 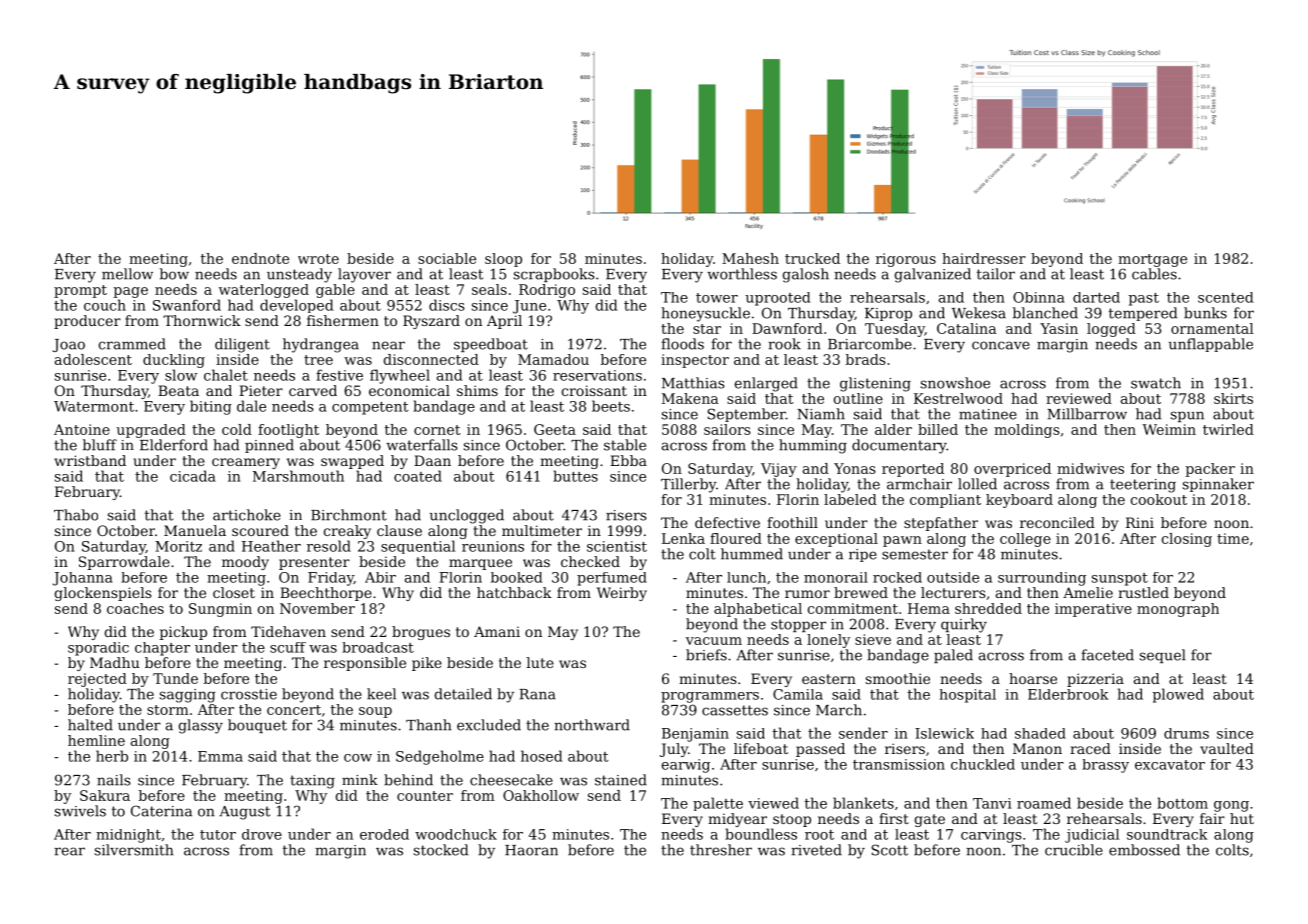 I want to click on Haoran, so click(x=531, y=850).
